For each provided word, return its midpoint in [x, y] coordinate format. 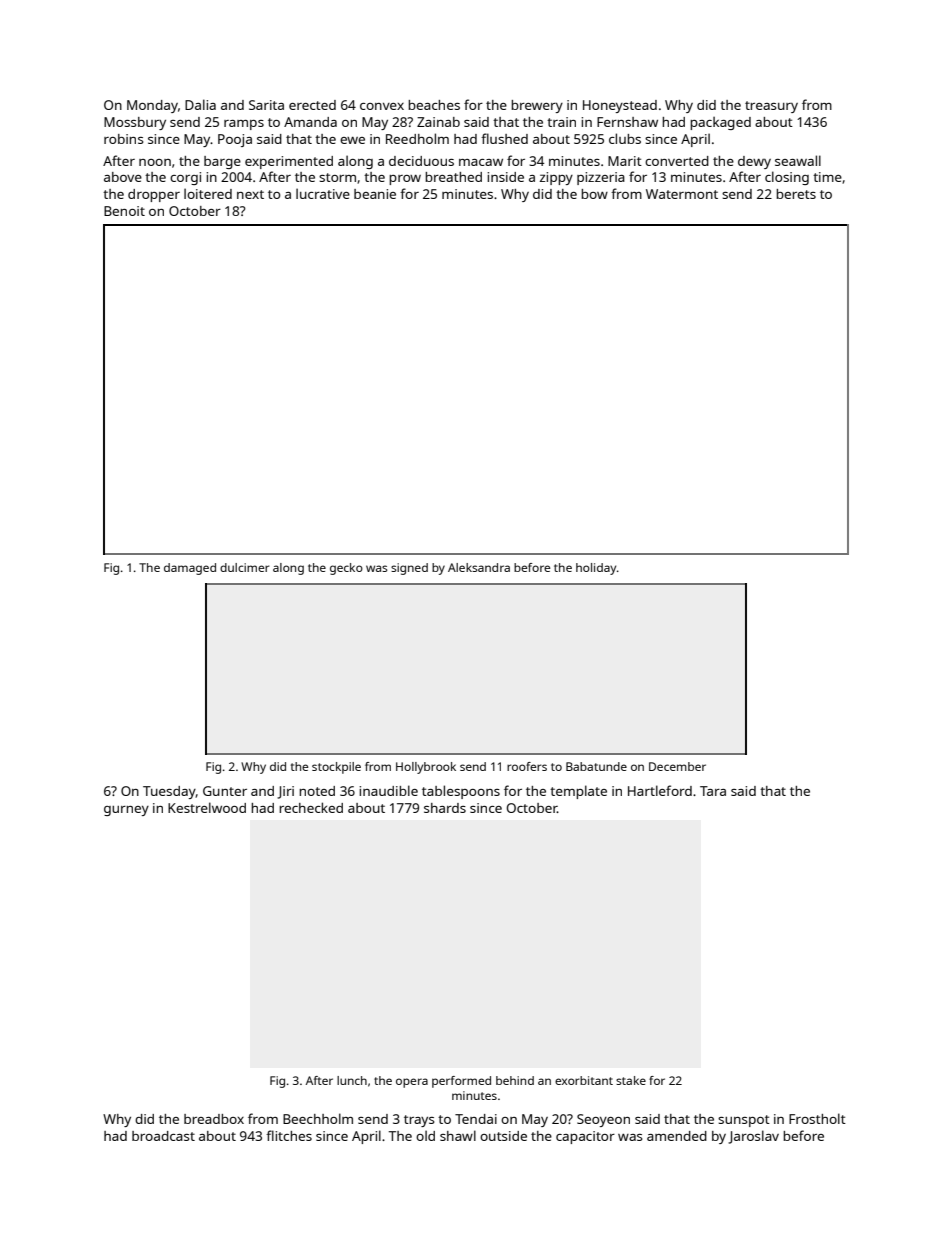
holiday [596, 569]
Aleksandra [479, 567]
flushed [504, 138]
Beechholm [318, 1118]
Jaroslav [753, 1137]
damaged [190, 569]
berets [796, 194]
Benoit [124, 211]
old [425, 1135]
